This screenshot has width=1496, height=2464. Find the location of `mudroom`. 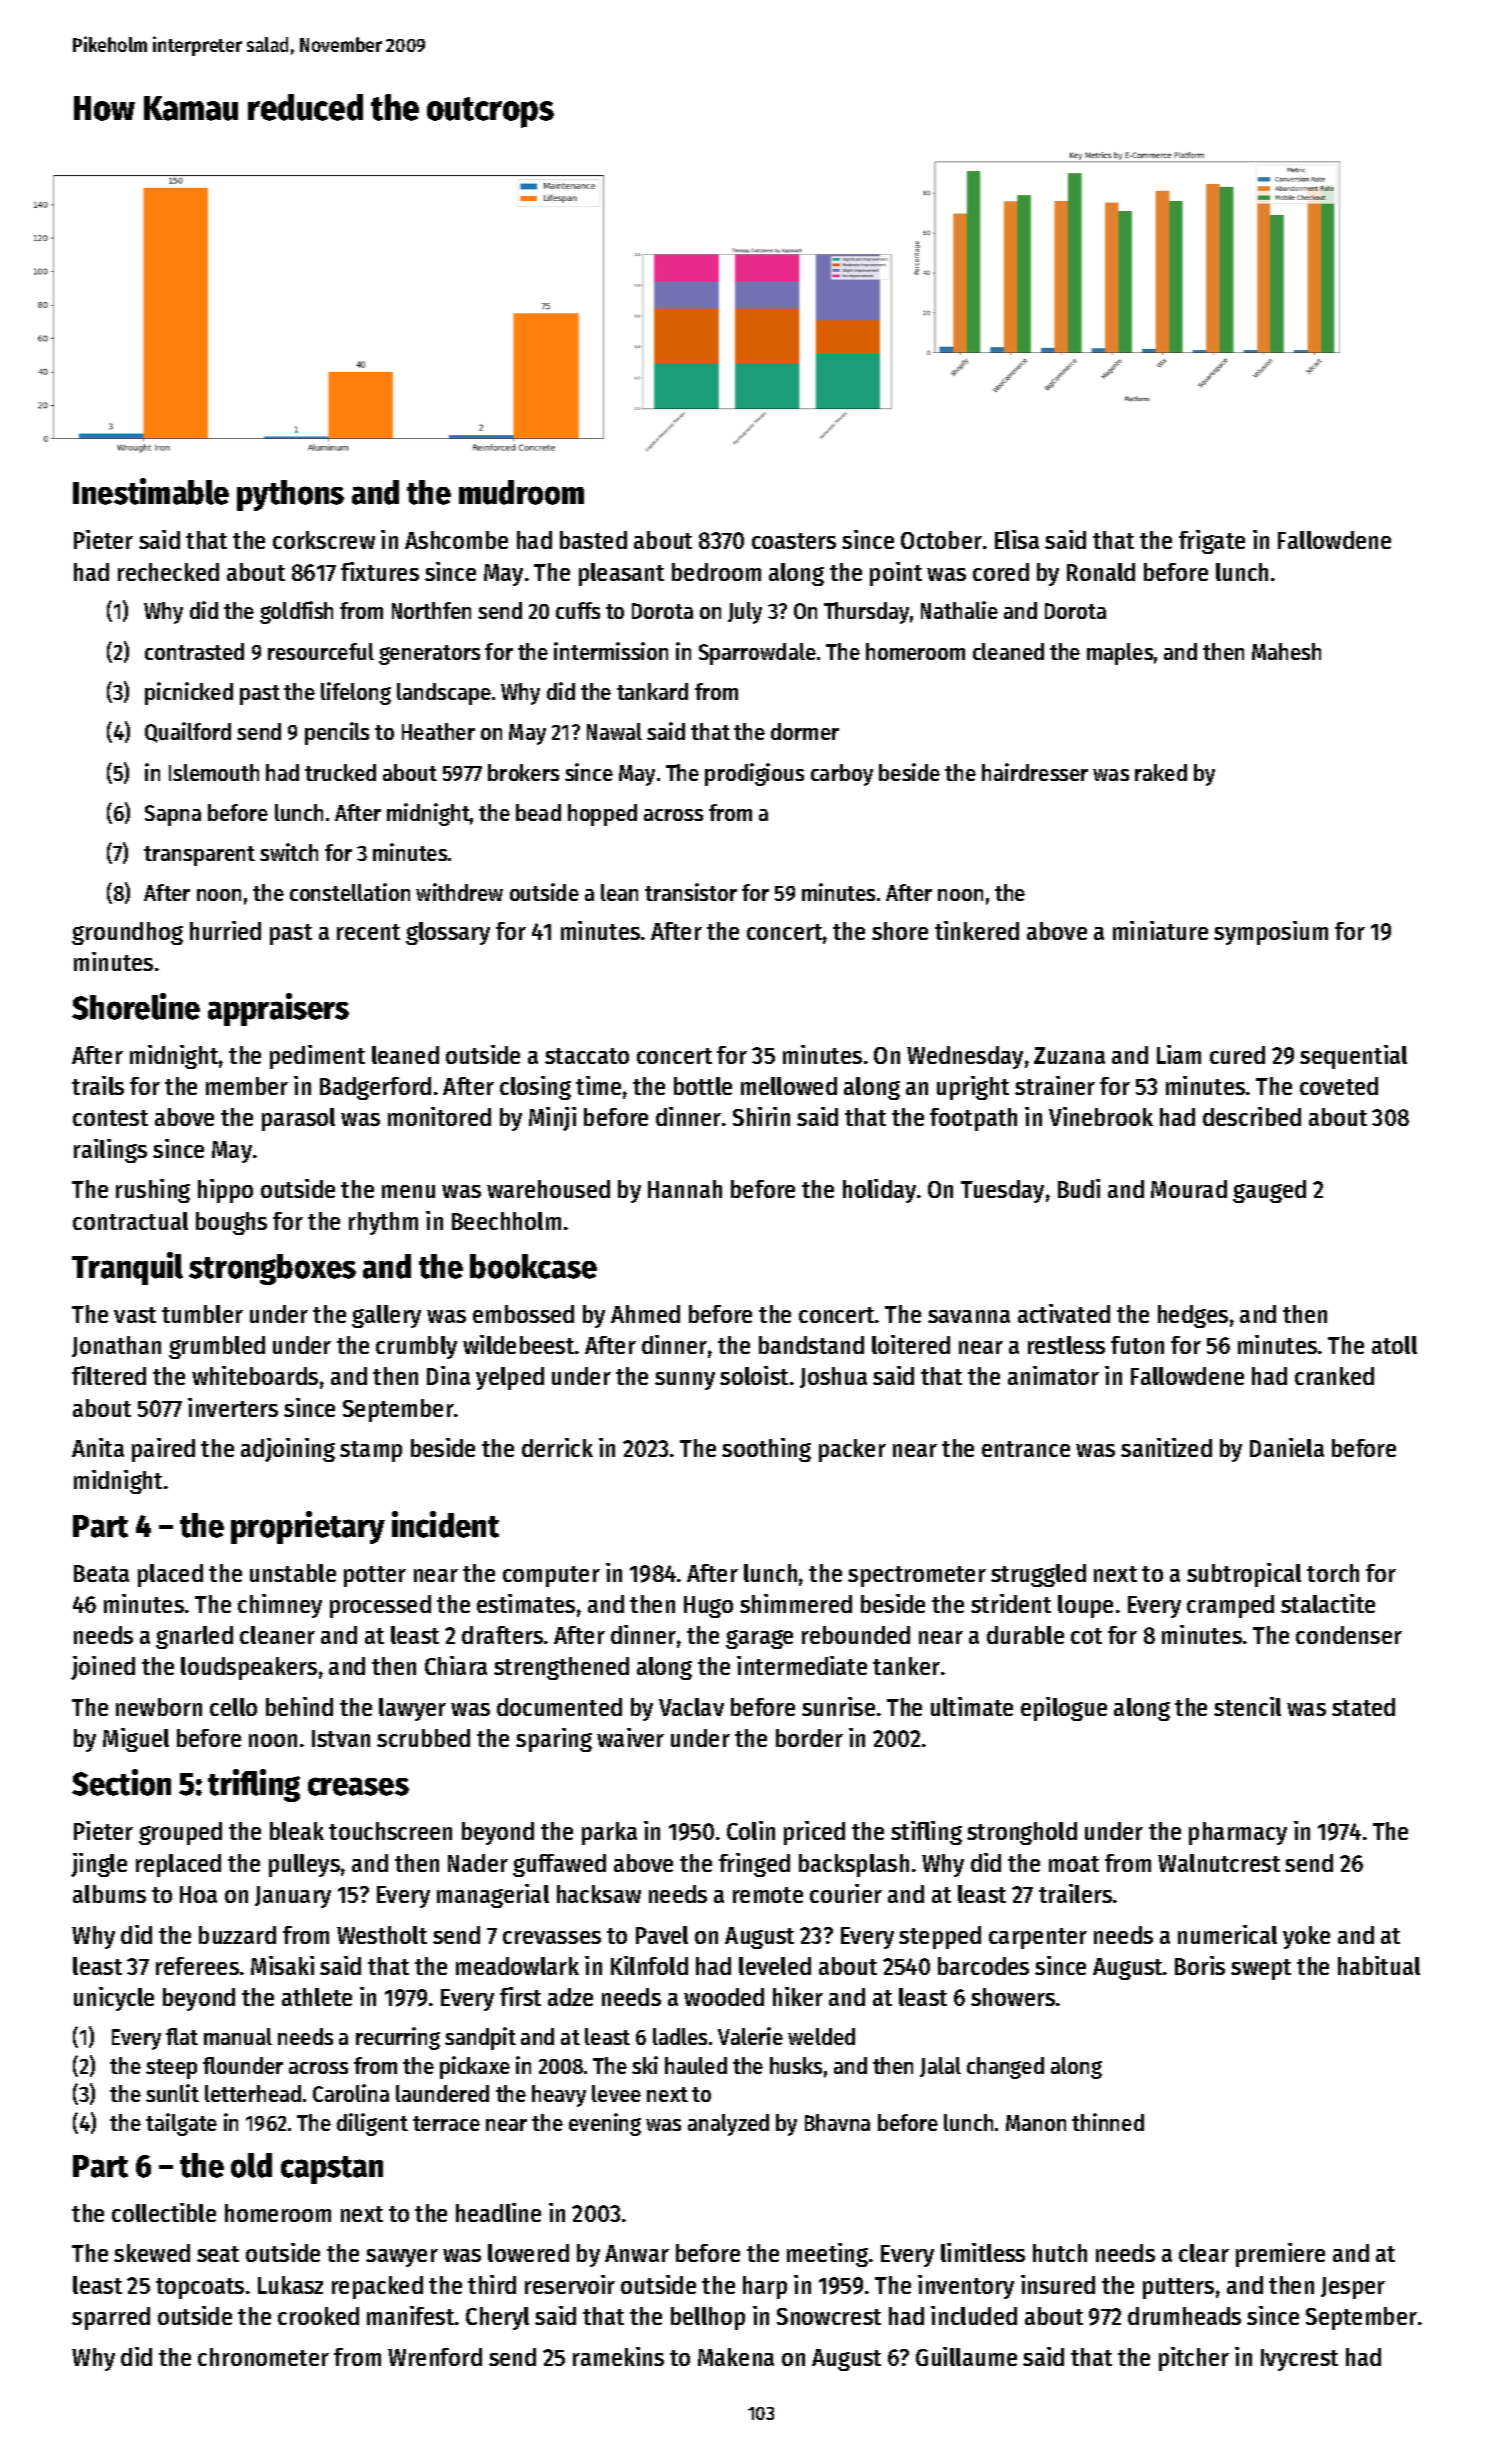

mudroom is located at coordinates (521, 492).
